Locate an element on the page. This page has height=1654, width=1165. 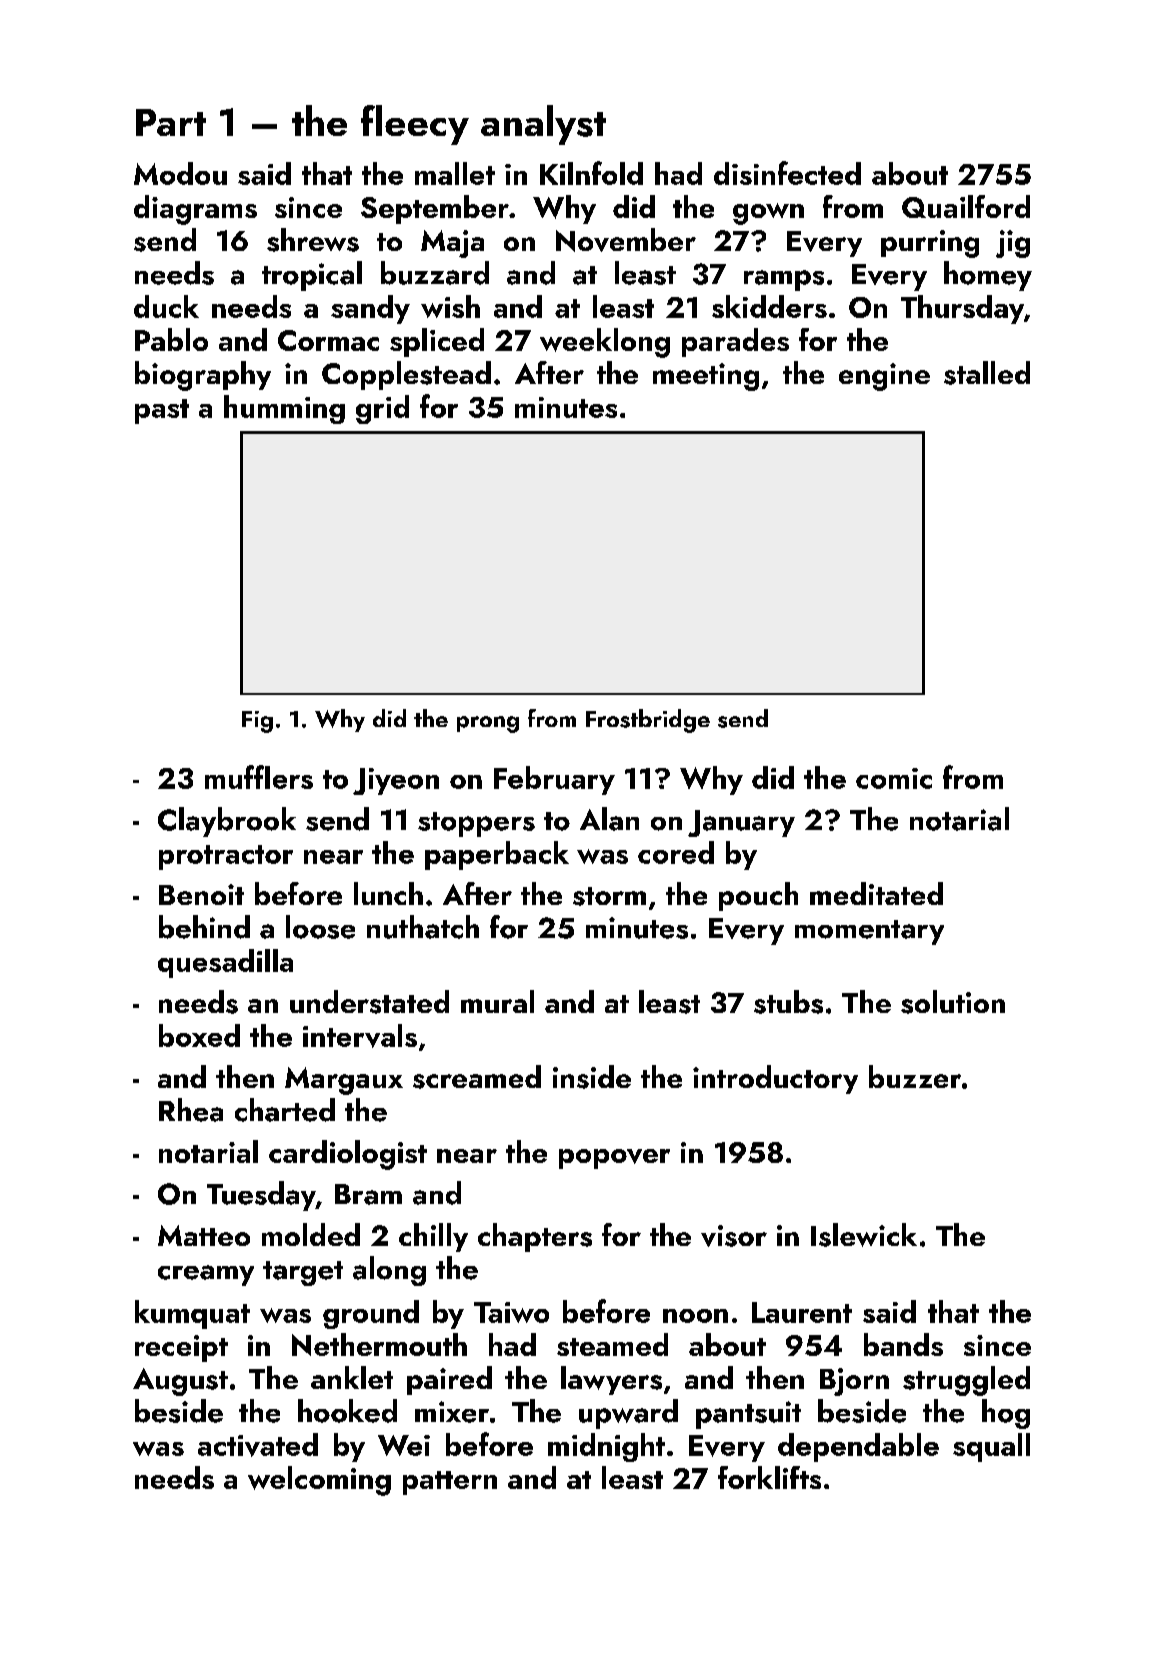
fleecy is located at coordinates (415, 125).
